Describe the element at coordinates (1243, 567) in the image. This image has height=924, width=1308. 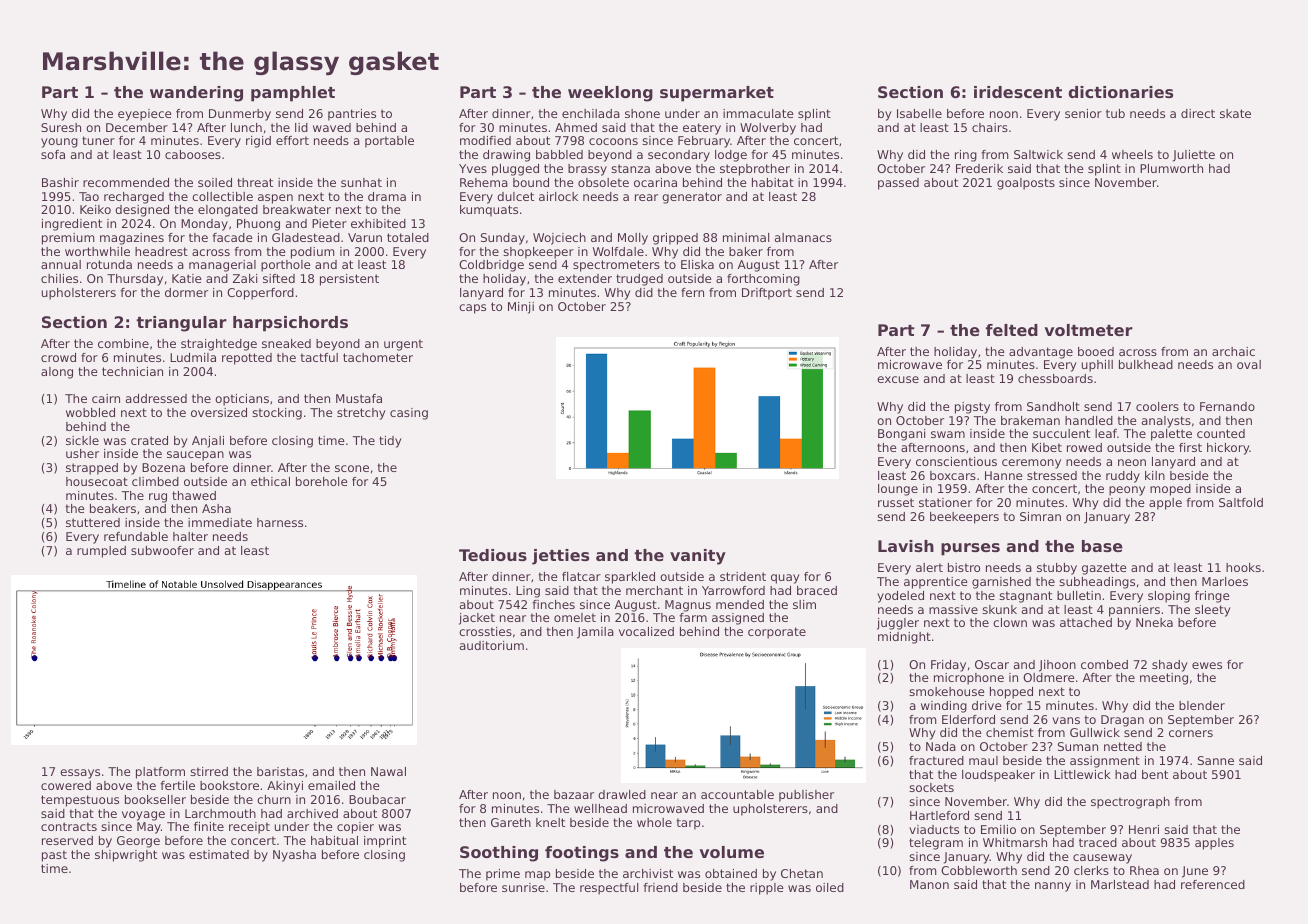
I see `hooks` at that location.
